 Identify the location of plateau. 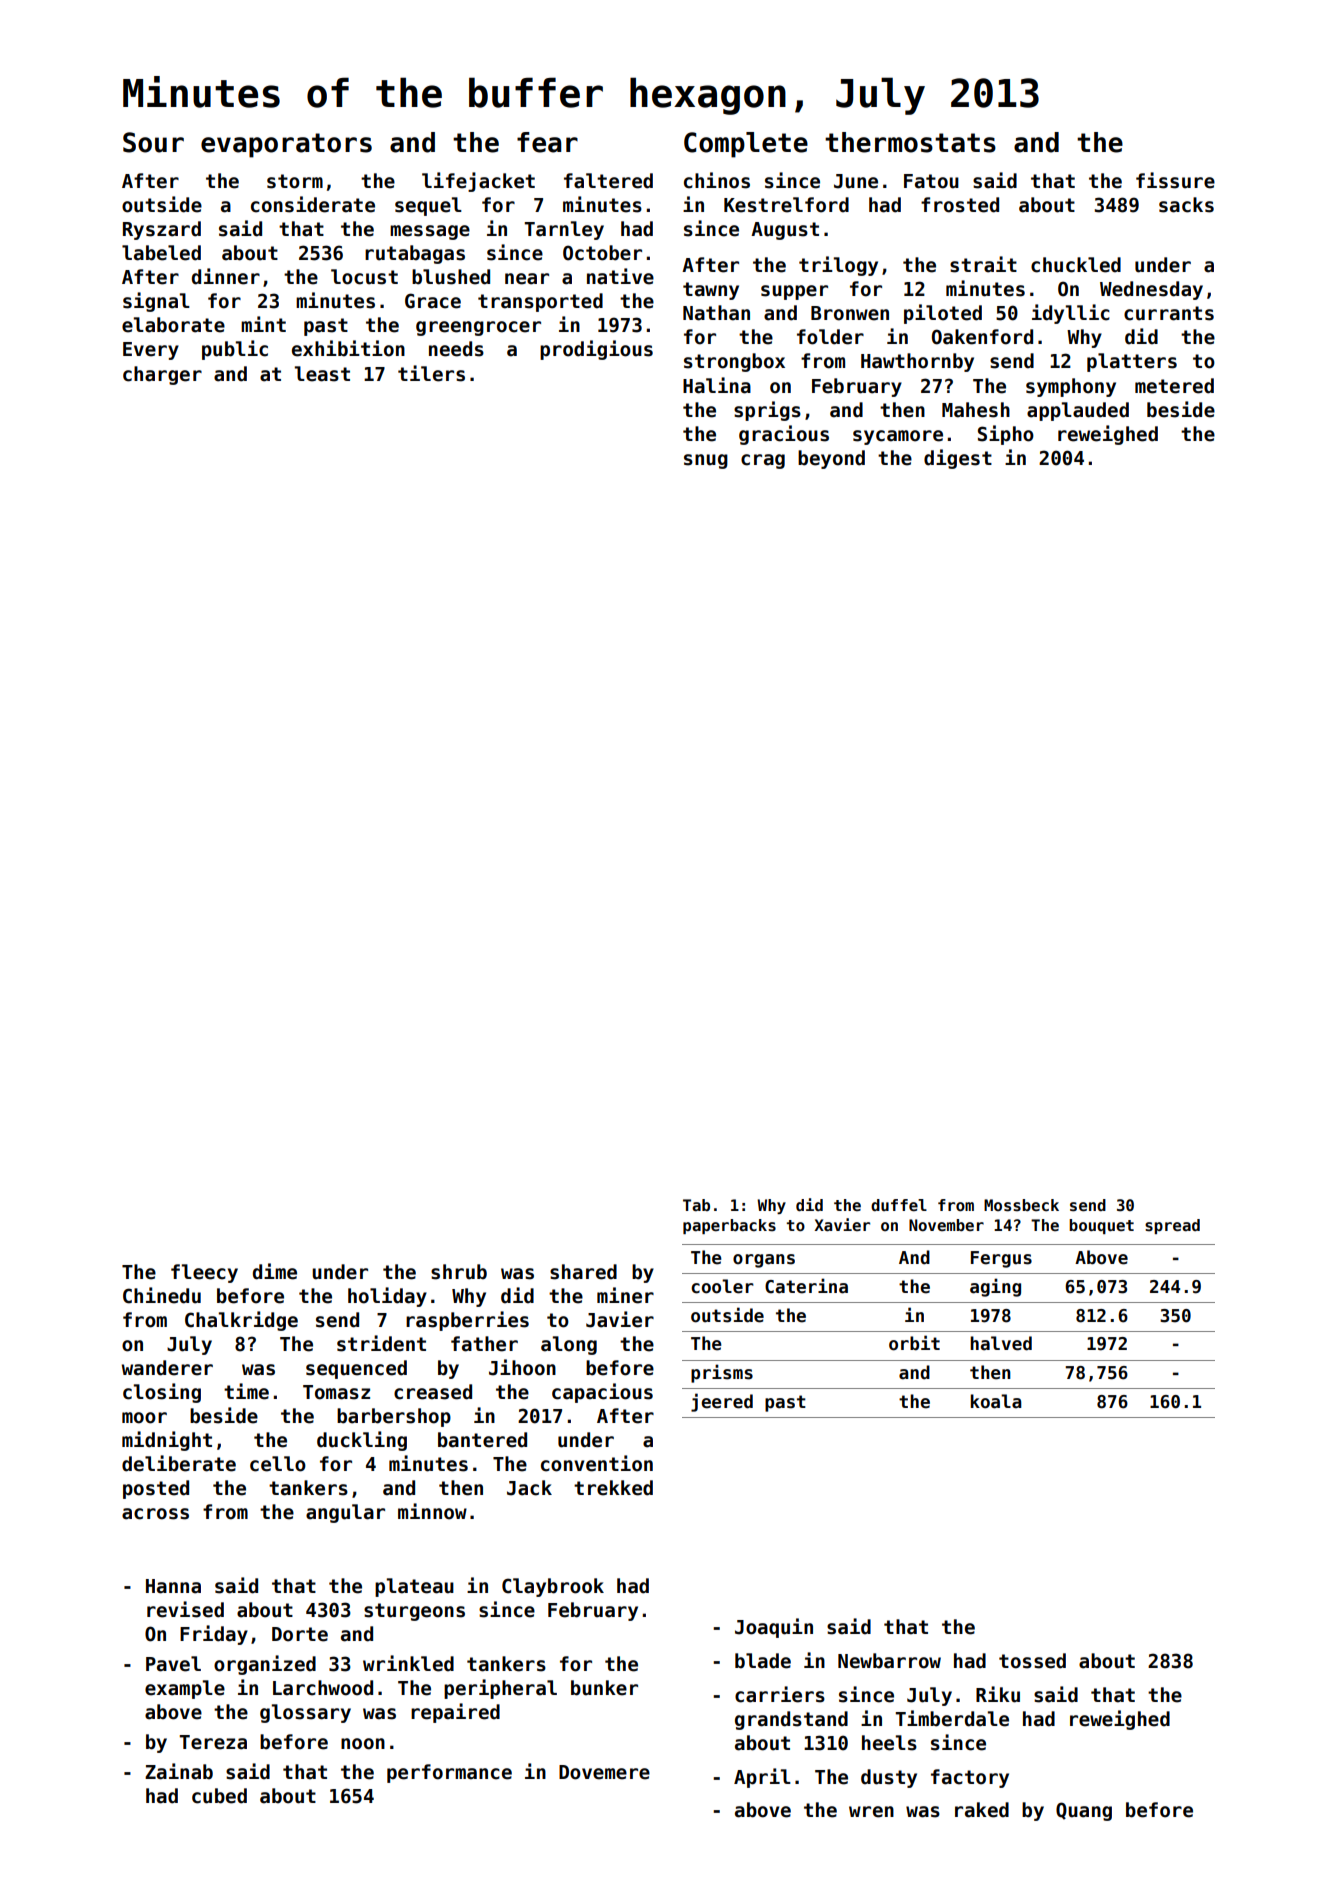
(414, 1587).
